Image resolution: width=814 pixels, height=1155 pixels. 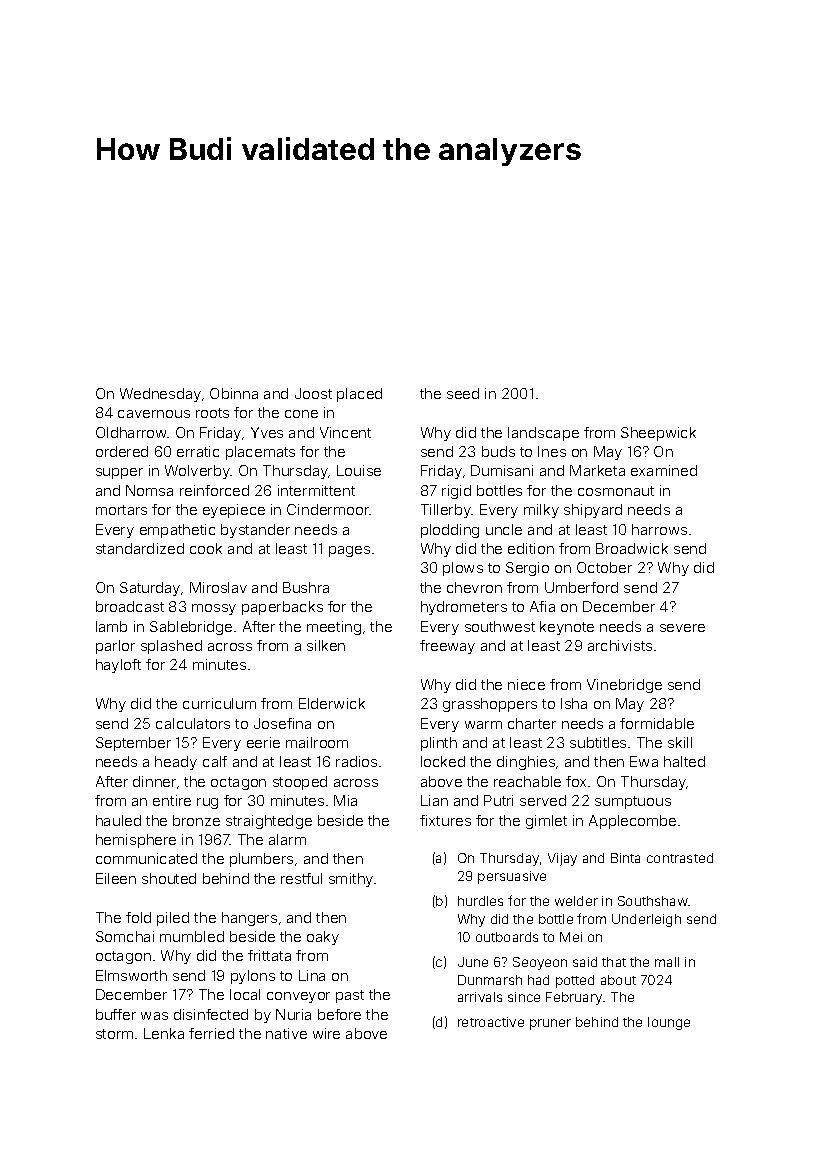 I want to click on Putri, so click(x=498, y=800).
